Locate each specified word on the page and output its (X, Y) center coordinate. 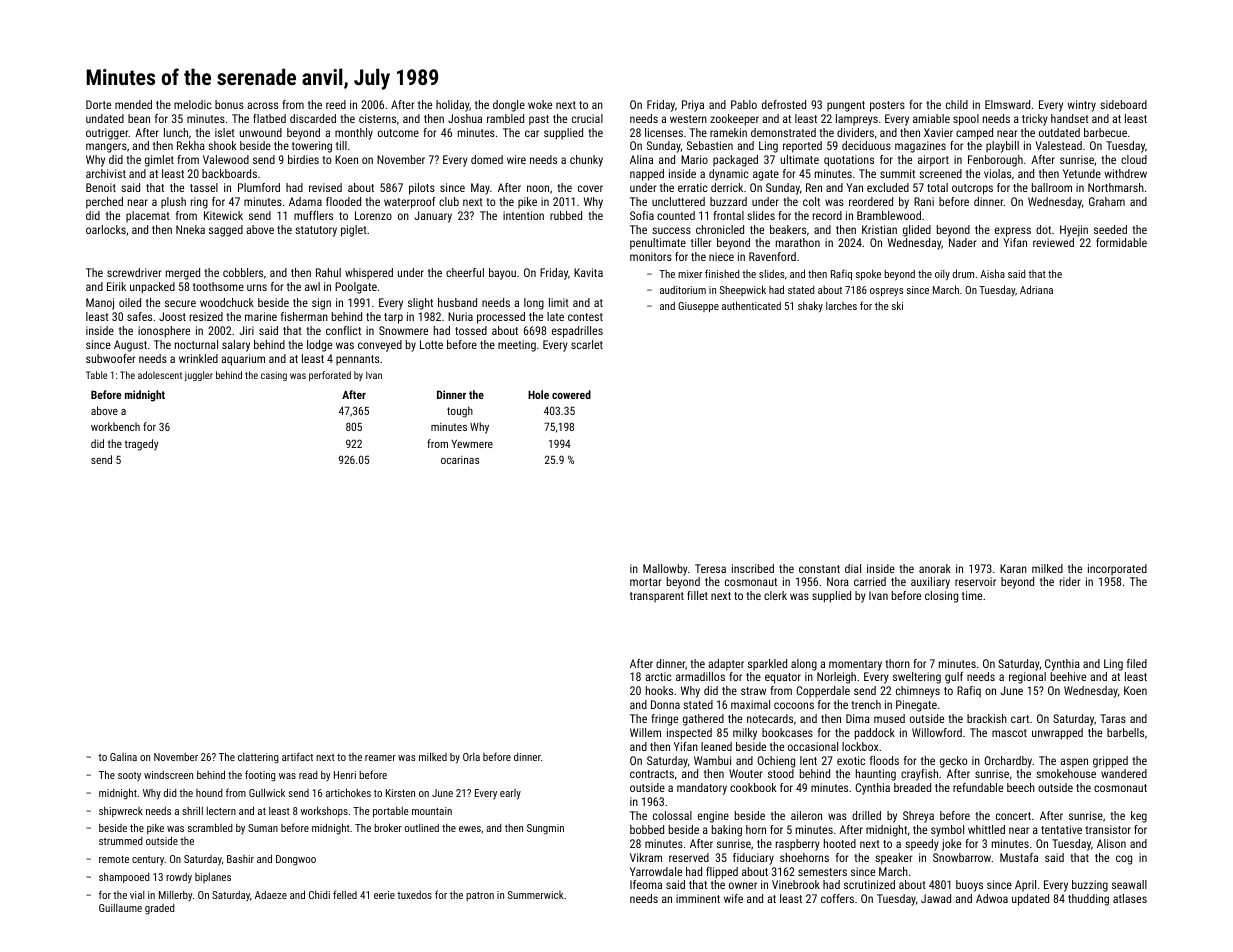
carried (870, 581)
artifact (297, 756)
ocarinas (460, 460)
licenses (664, 132)
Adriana (1036, 289)
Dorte (98, 104)
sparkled (767, 665)
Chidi (319, 895)
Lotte (431, 344)
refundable (978, 787)
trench (866, 704)
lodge (319, 346)
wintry (1082, 106)
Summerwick (536, 895)
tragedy (141, 445)
